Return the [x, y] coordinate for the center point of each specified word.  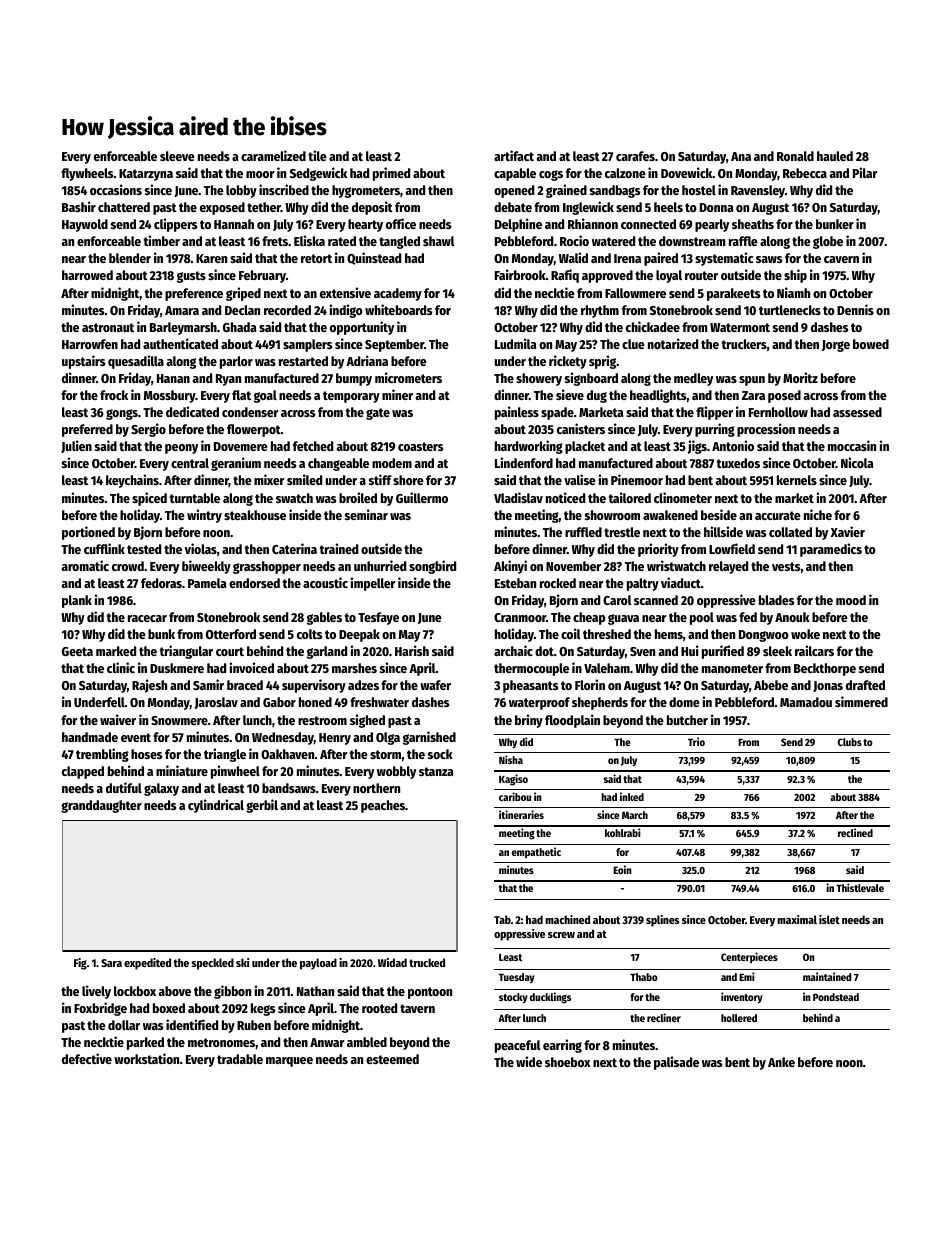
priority [658, 550]
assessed [857, 412]
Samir [208, 684]
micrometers [408, 377]
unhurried [380, 565]
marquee [289, 1062]
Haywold [85, 225]
